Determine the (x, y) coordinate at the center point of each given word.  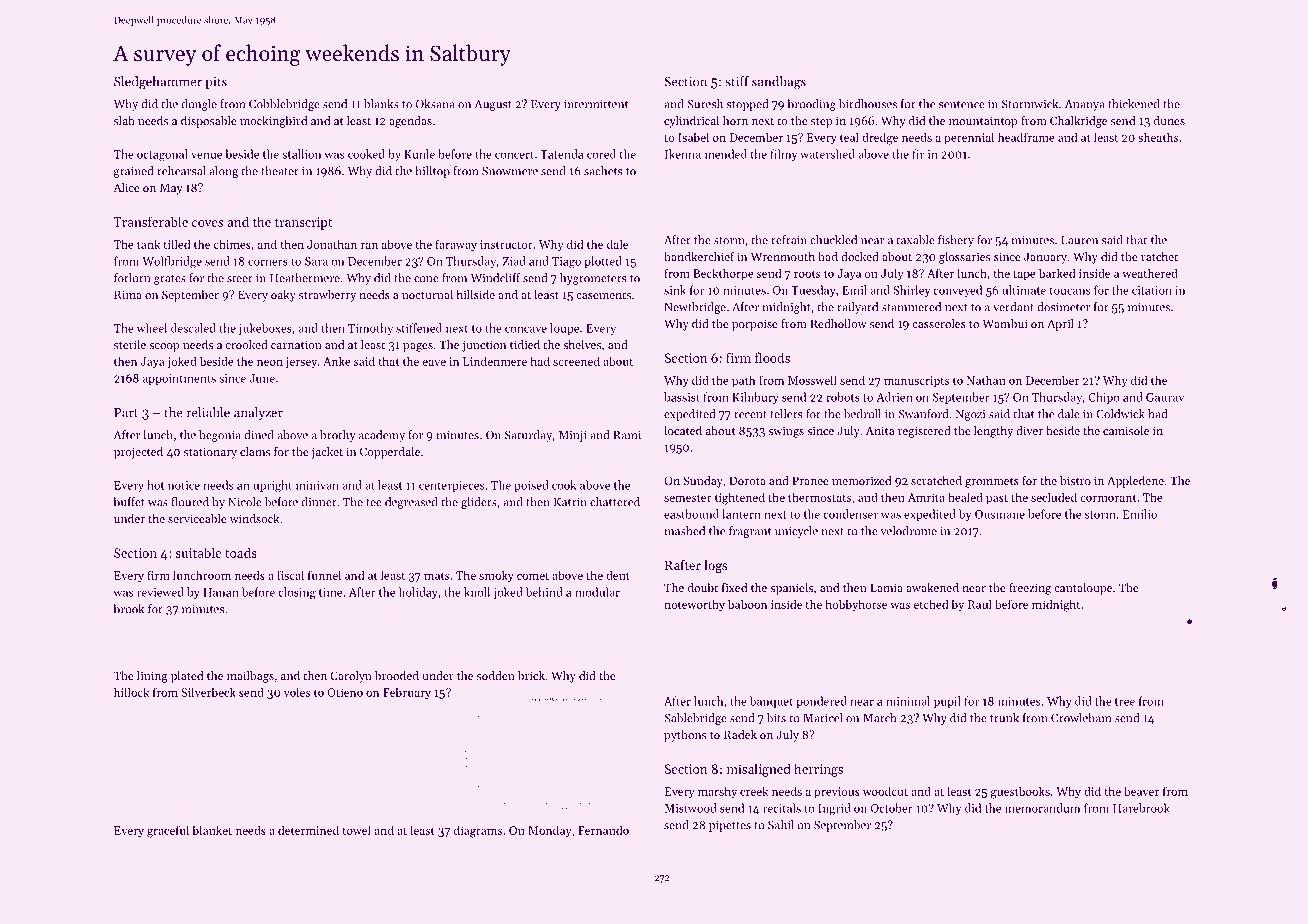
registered (924, 432)
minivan (317, 485)
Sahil (781, 825)
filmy (783, 155)
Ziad (514, 261)
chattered (615, 502)
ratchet (1159, 256)
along (223, 172)
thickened (1134, 104)
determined (308, 830)
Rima (128, 294)
